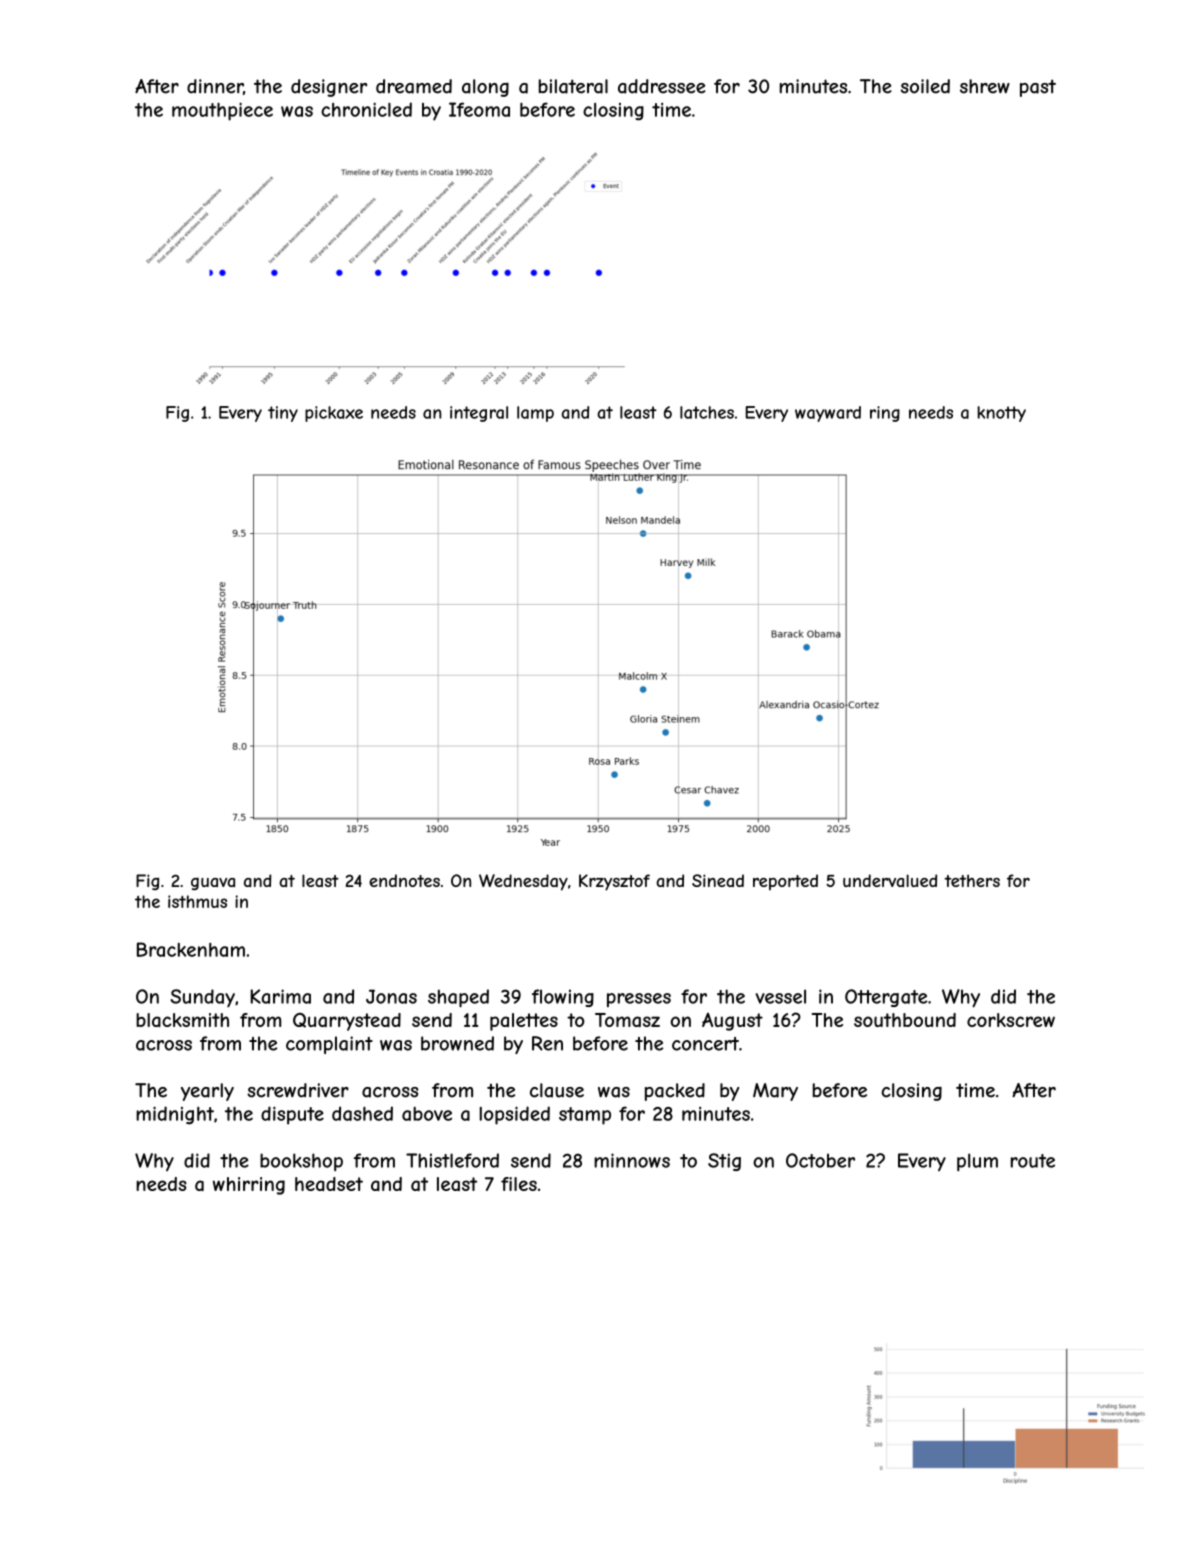  Describe the element at coordinates (718, 880) in the screenshot. I see `Sinead` at that location.
